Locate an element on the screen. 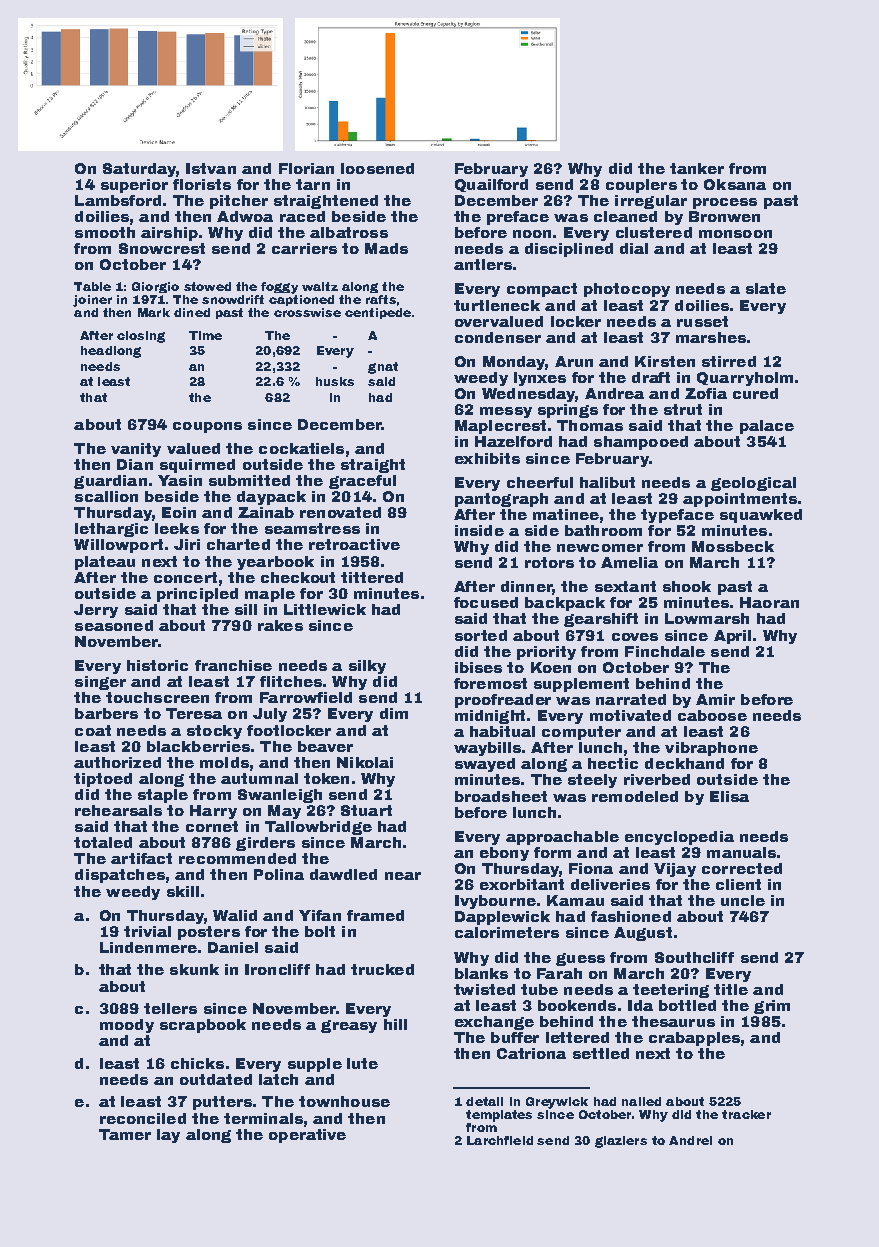  florists is located at coordinates (202, 184).
